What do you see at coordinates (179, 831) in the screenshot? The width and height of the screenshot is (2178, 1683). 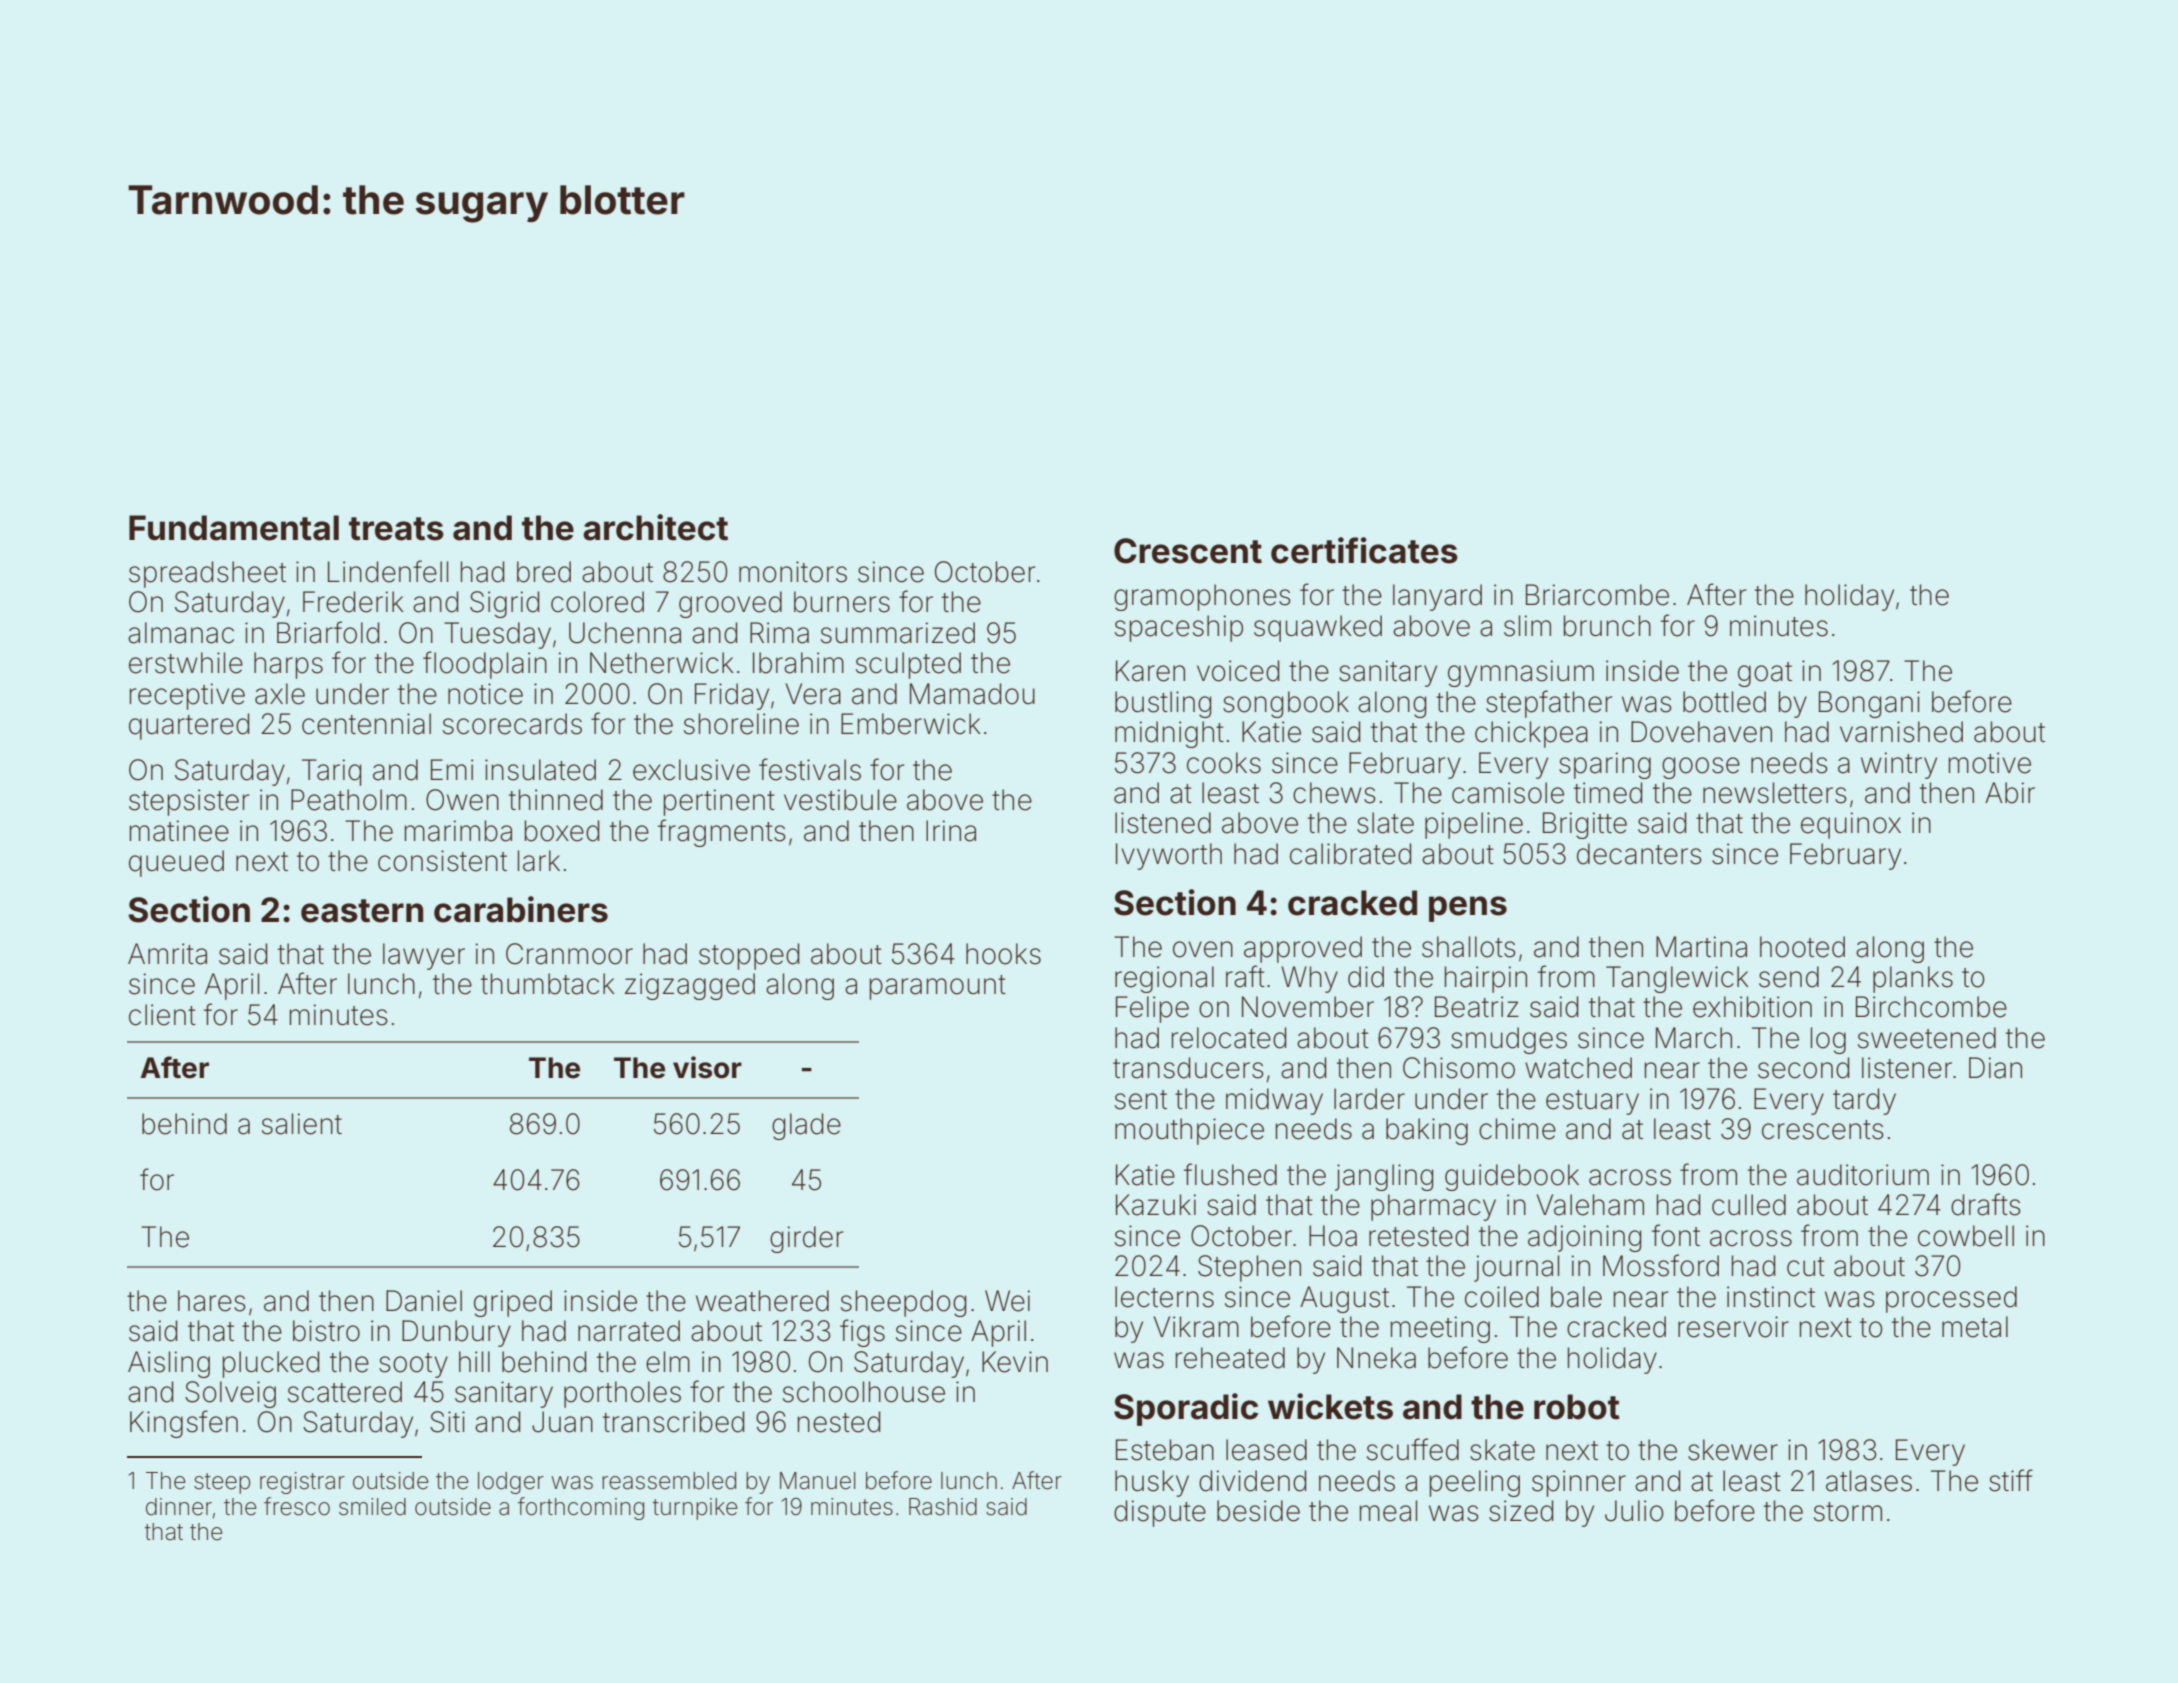 I see `matinee` at bounding box center [179, 831].
